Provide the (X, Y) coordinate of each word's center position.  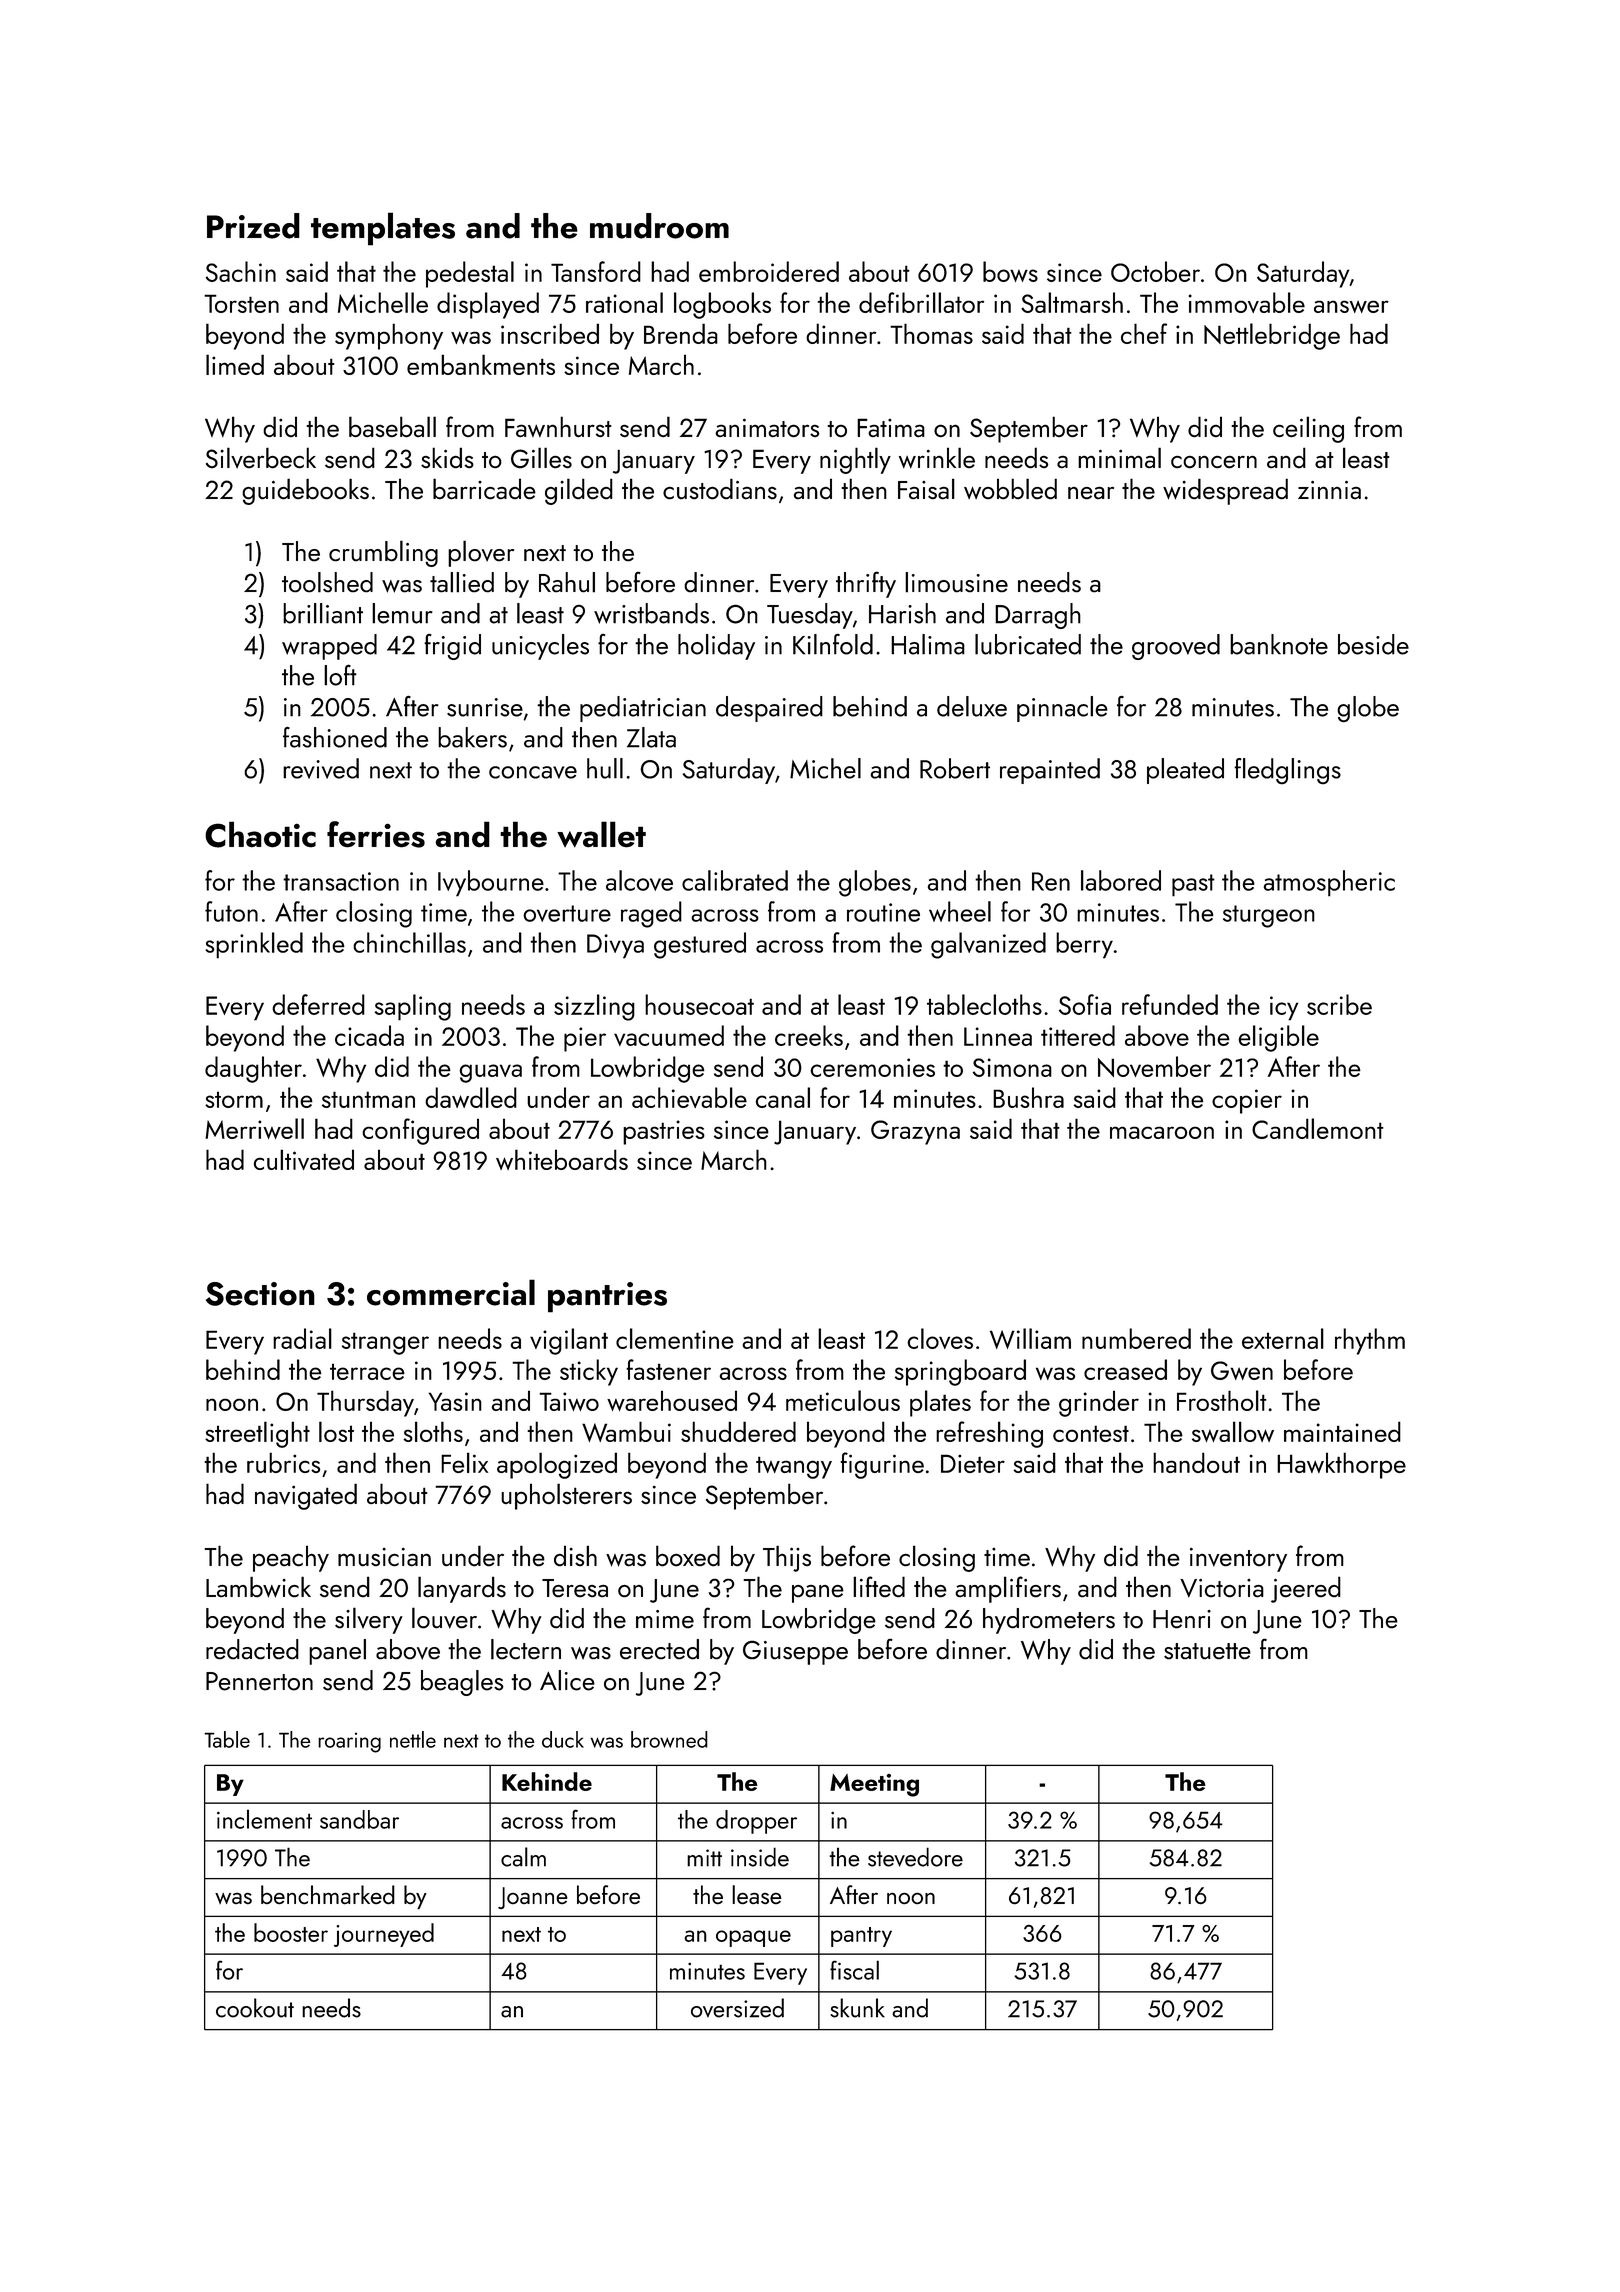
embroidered (769, 271)
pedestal (470, 274)
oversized (737, 2008)
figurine (882, 1465)
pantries (607, 1297)
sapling (413, 1007)
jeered (1306, 1589)
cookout (255, 2008)
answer (1351, 307)
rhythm (1370, 1341)
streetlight (257, 1434)
